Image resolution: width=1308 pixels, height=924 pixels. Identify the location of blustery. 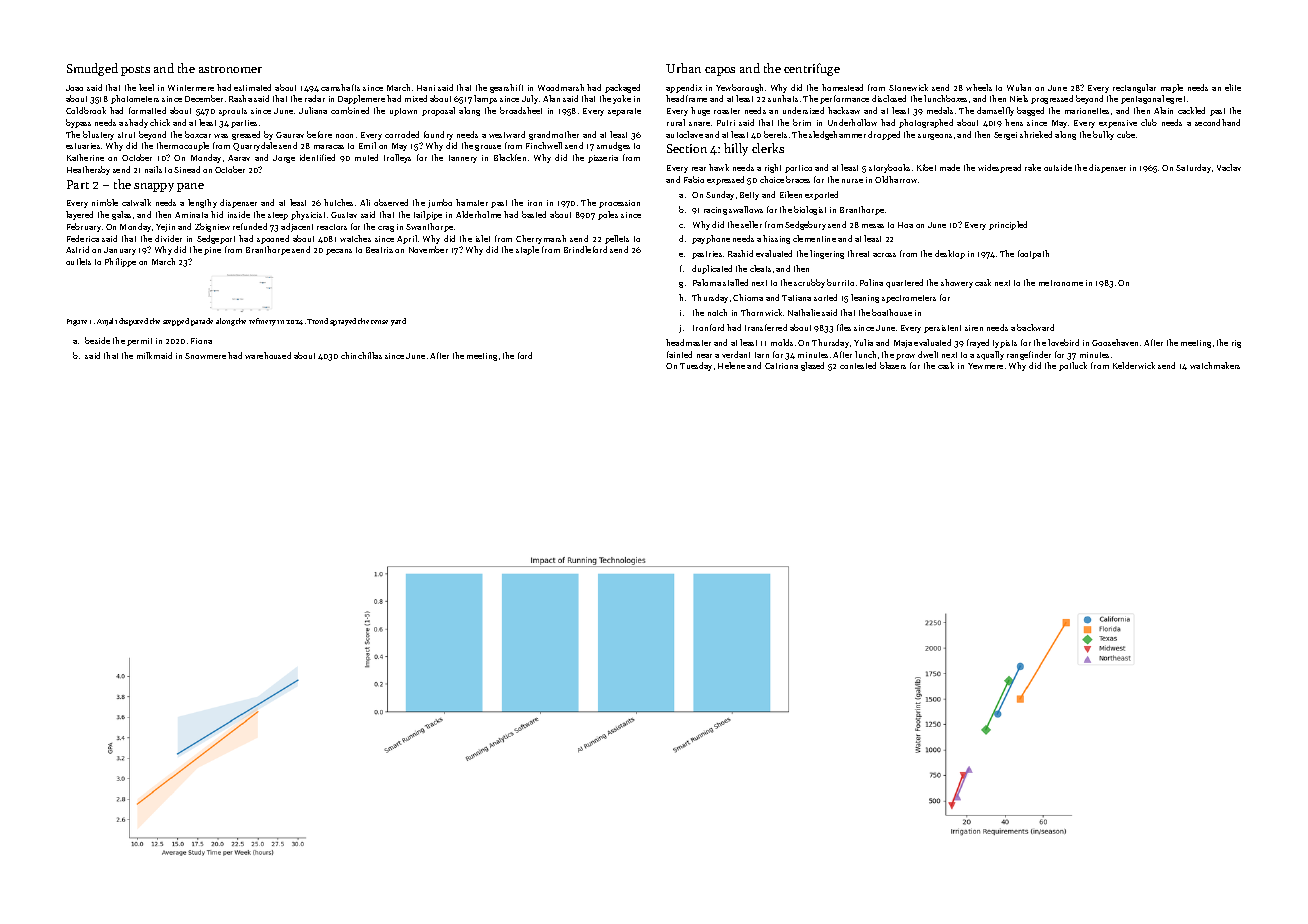
(98, 135).
